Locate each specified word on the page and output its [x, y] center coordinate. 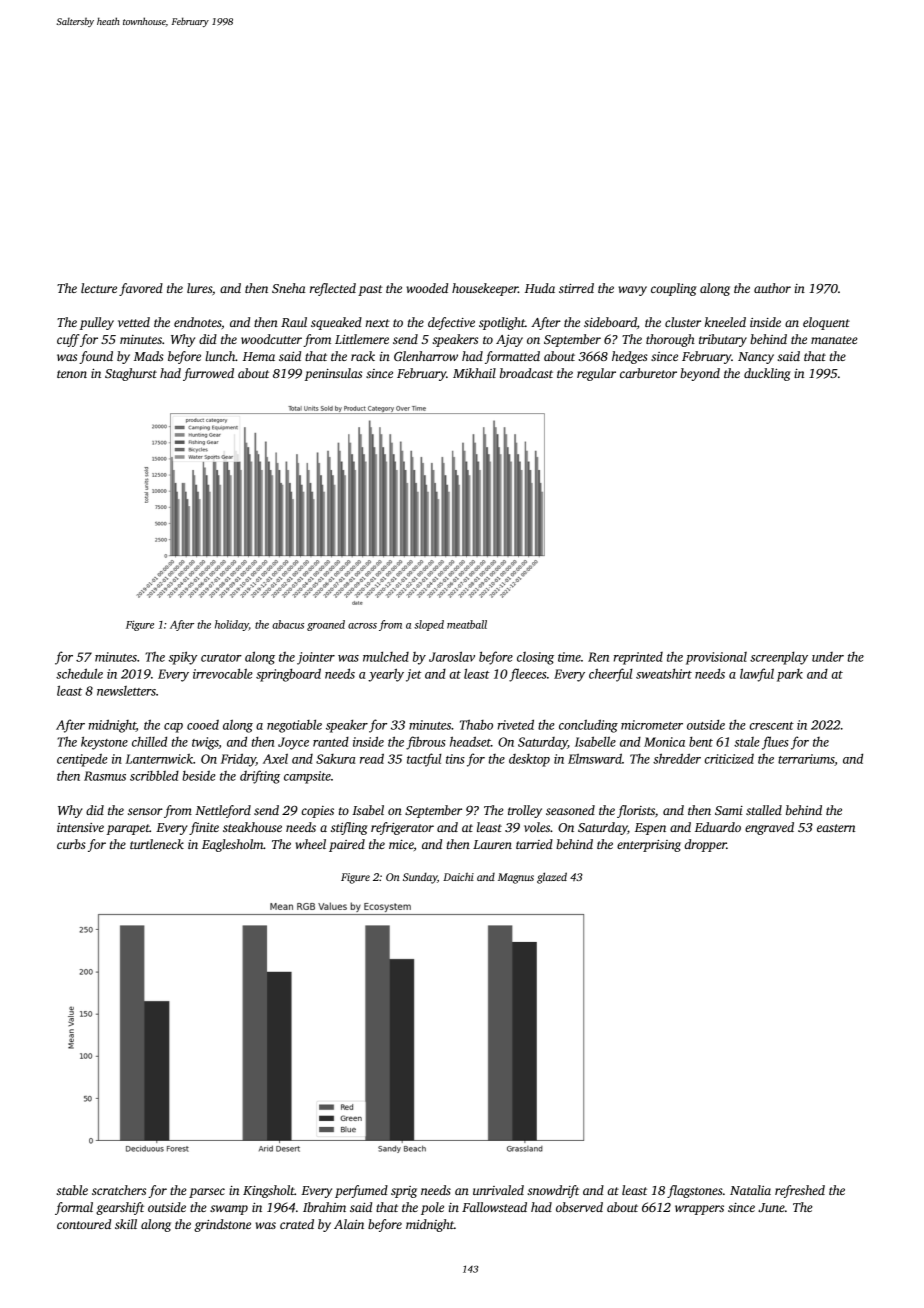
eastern [836, 828]
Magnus [516, 878]
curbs [71, 844]
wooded [427, 288]
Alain [349, 1224]
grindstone [222, 1225]
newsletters [126, 691]
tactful [424, 760]
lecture [99, 288]
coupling [674, 289]
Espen [650, 829]
